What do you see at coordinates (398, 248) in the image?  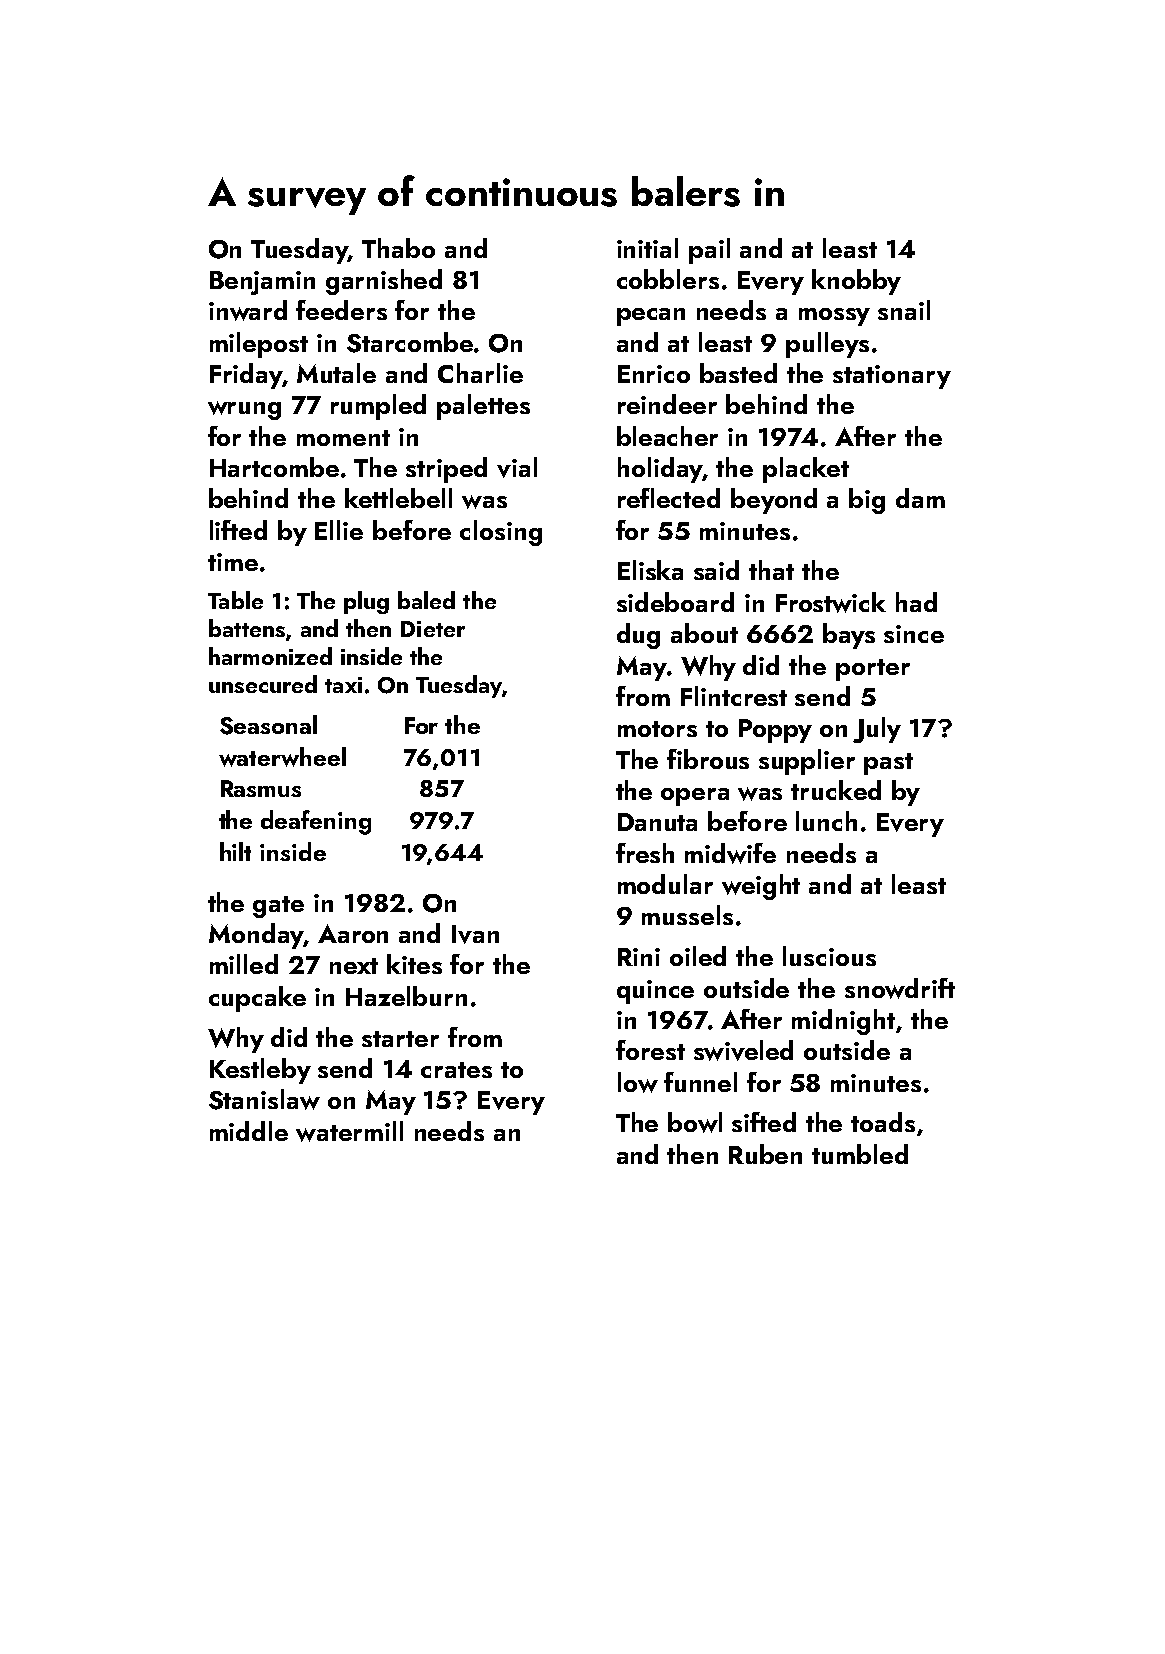 I see `Thabo` at bounding box center [398, 248].
